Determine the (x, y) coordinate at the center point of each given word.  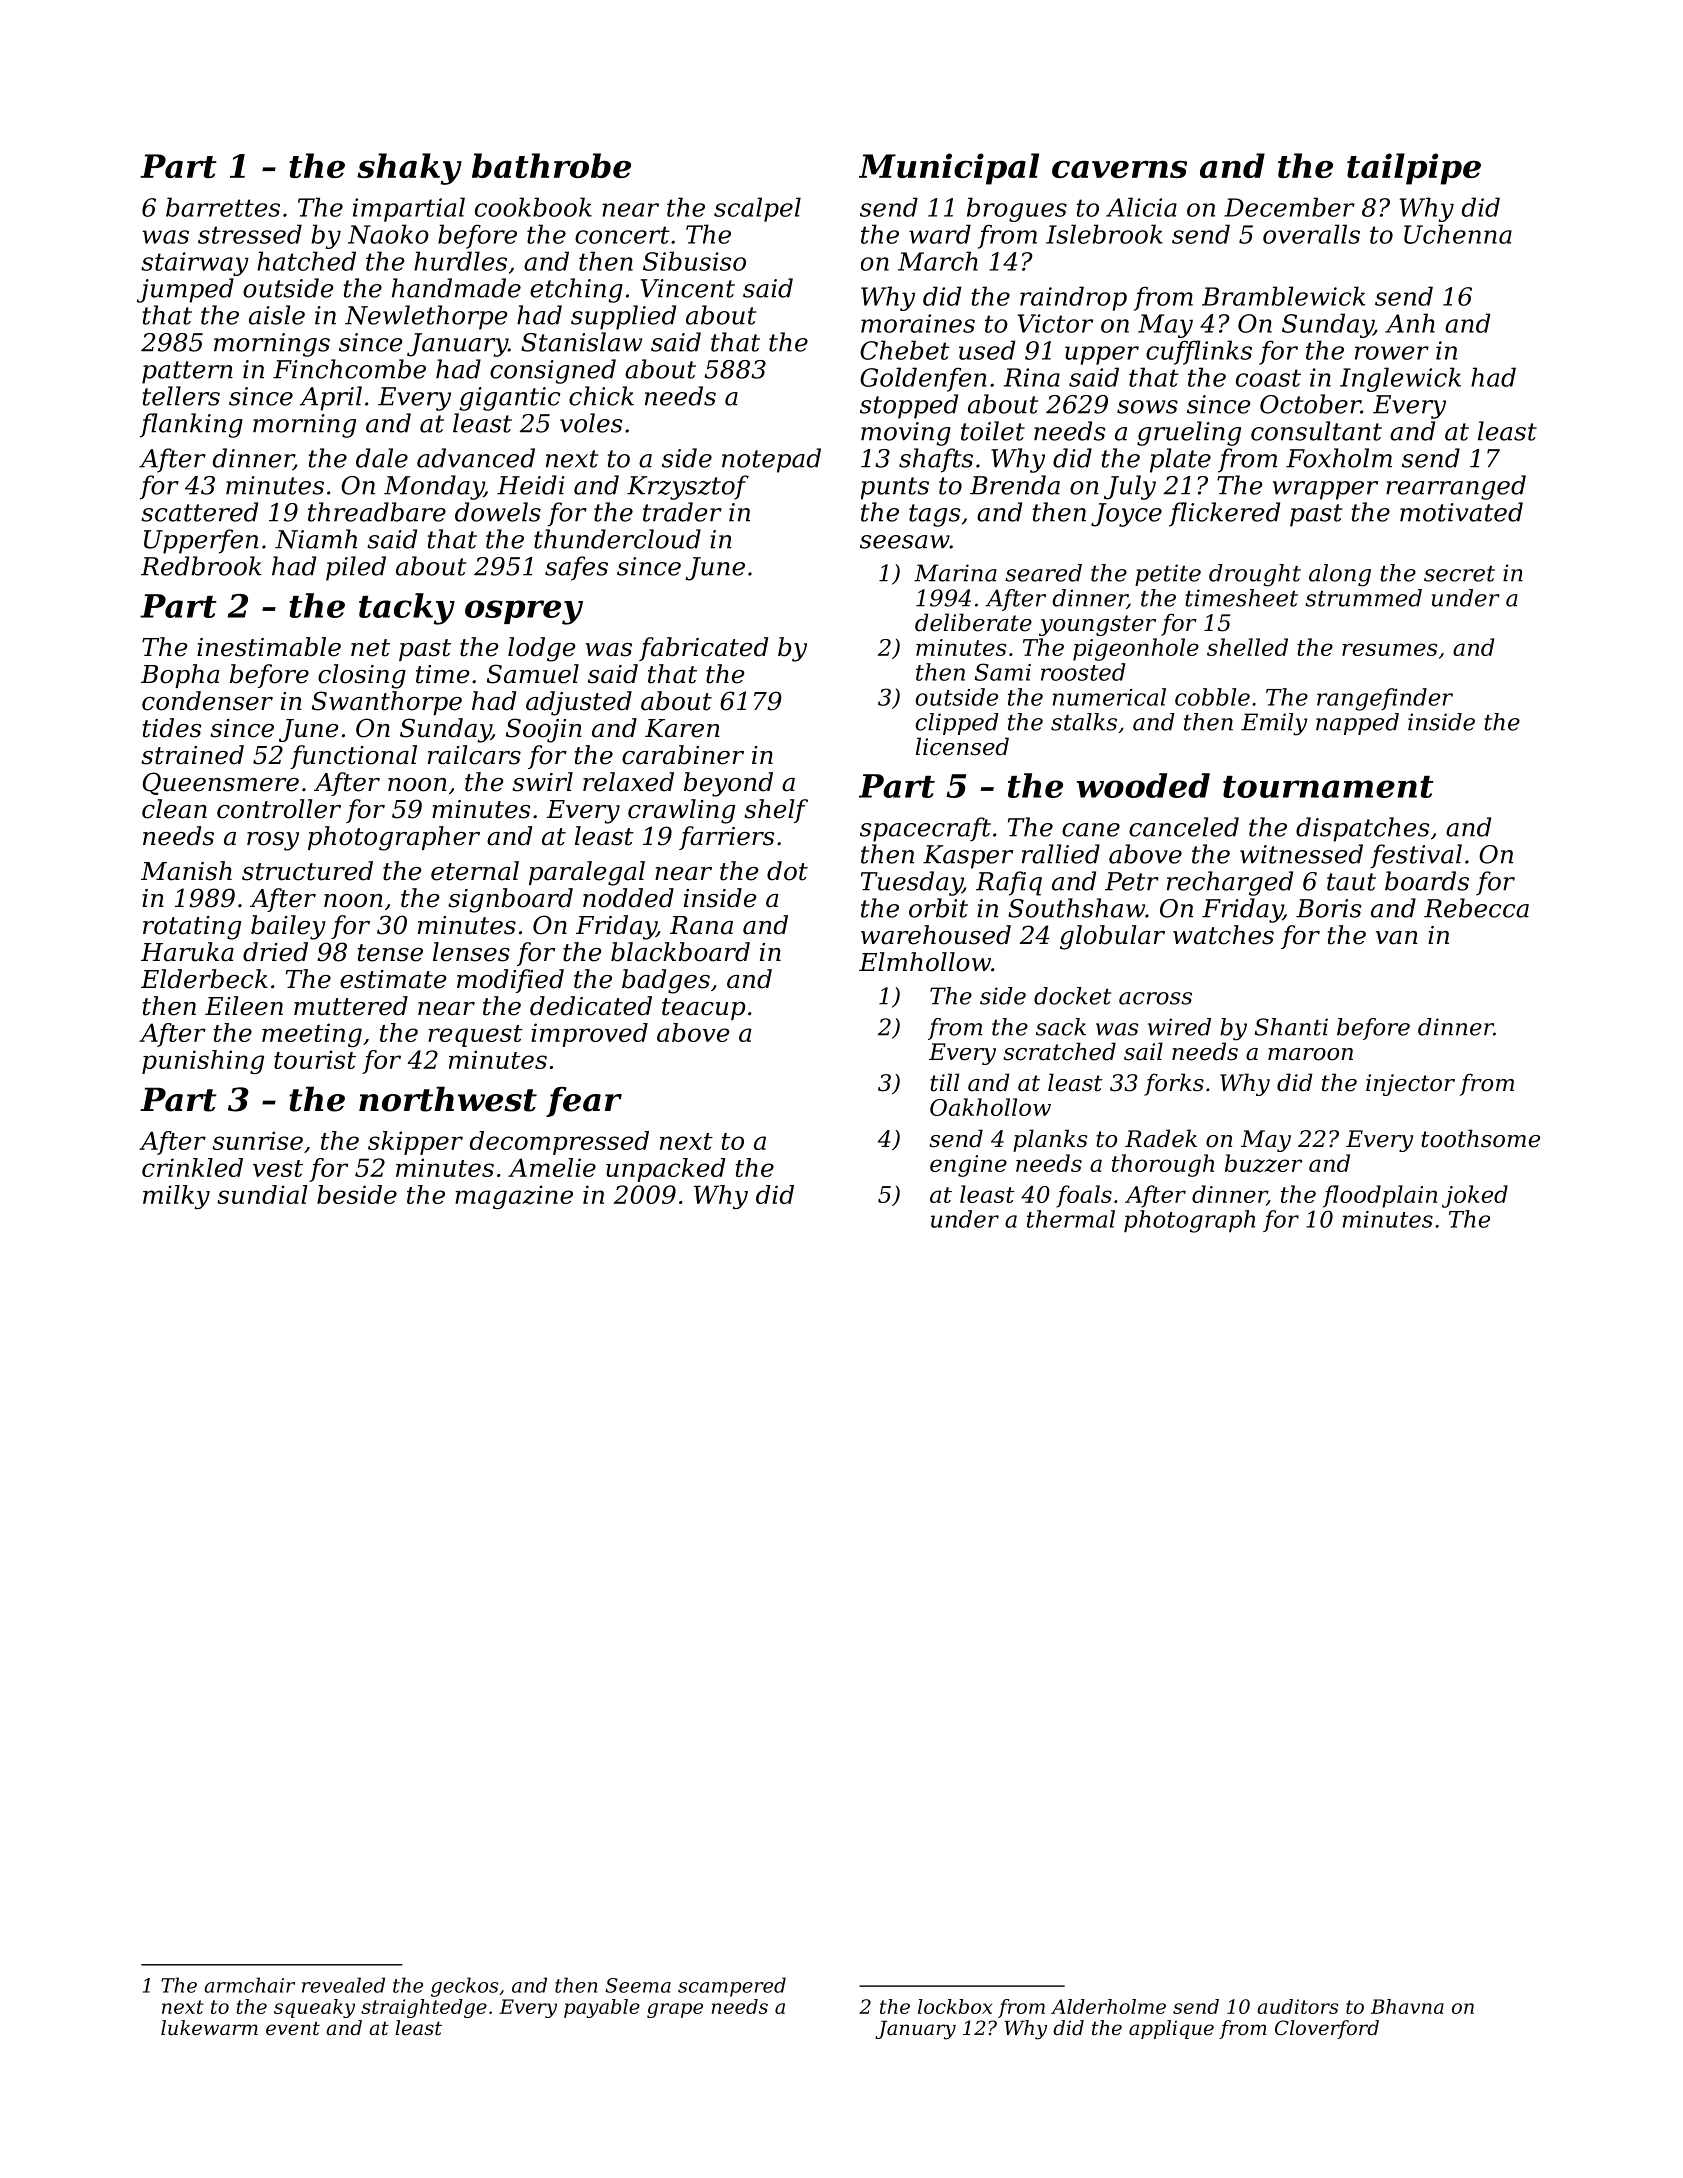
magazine (514, 1197)
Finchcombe (349, 369)
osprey (524, 612)
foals (1084, 1196)
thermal (1071, 1219)
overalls (1311, 234)
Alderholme (1108, 2006)
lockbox (955, 2006)
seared (1043, 573)
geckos (464, 1987)
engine (968, 1166)
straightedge (424, 2008)
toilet (993, 431)
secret (1459, 574)
